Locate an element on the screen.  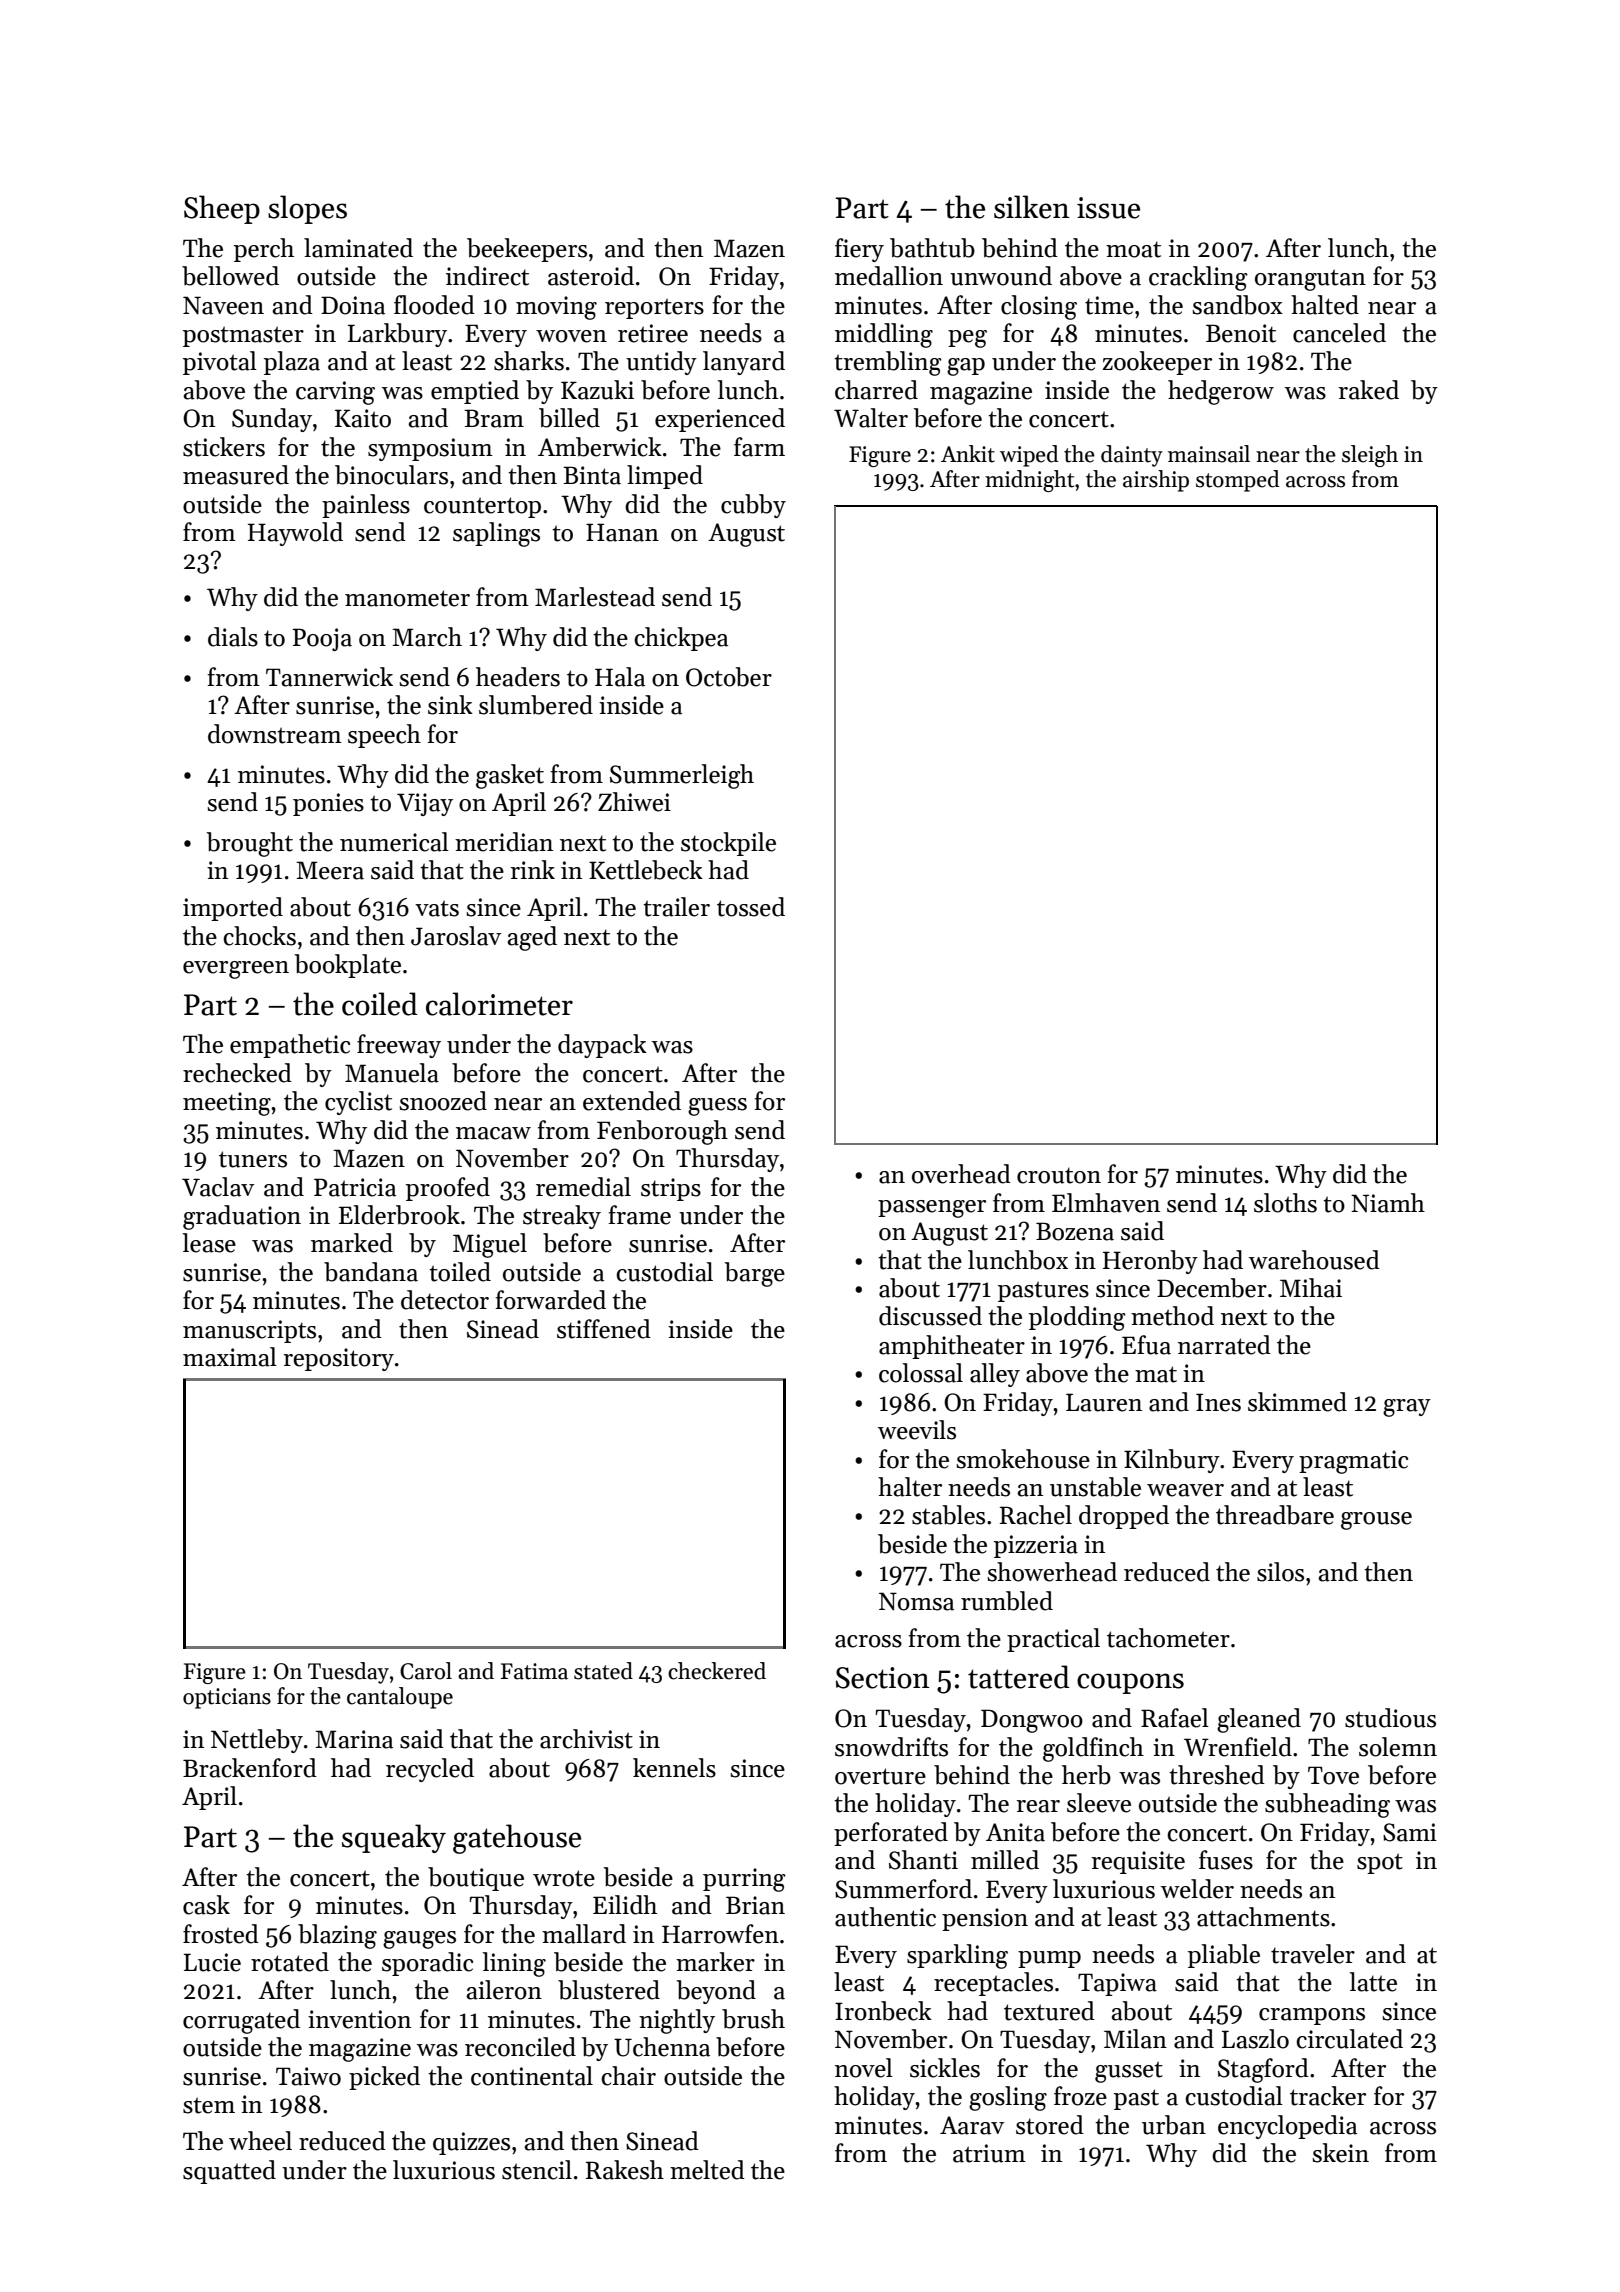
midnight is located at coordinates (1029, 481).
